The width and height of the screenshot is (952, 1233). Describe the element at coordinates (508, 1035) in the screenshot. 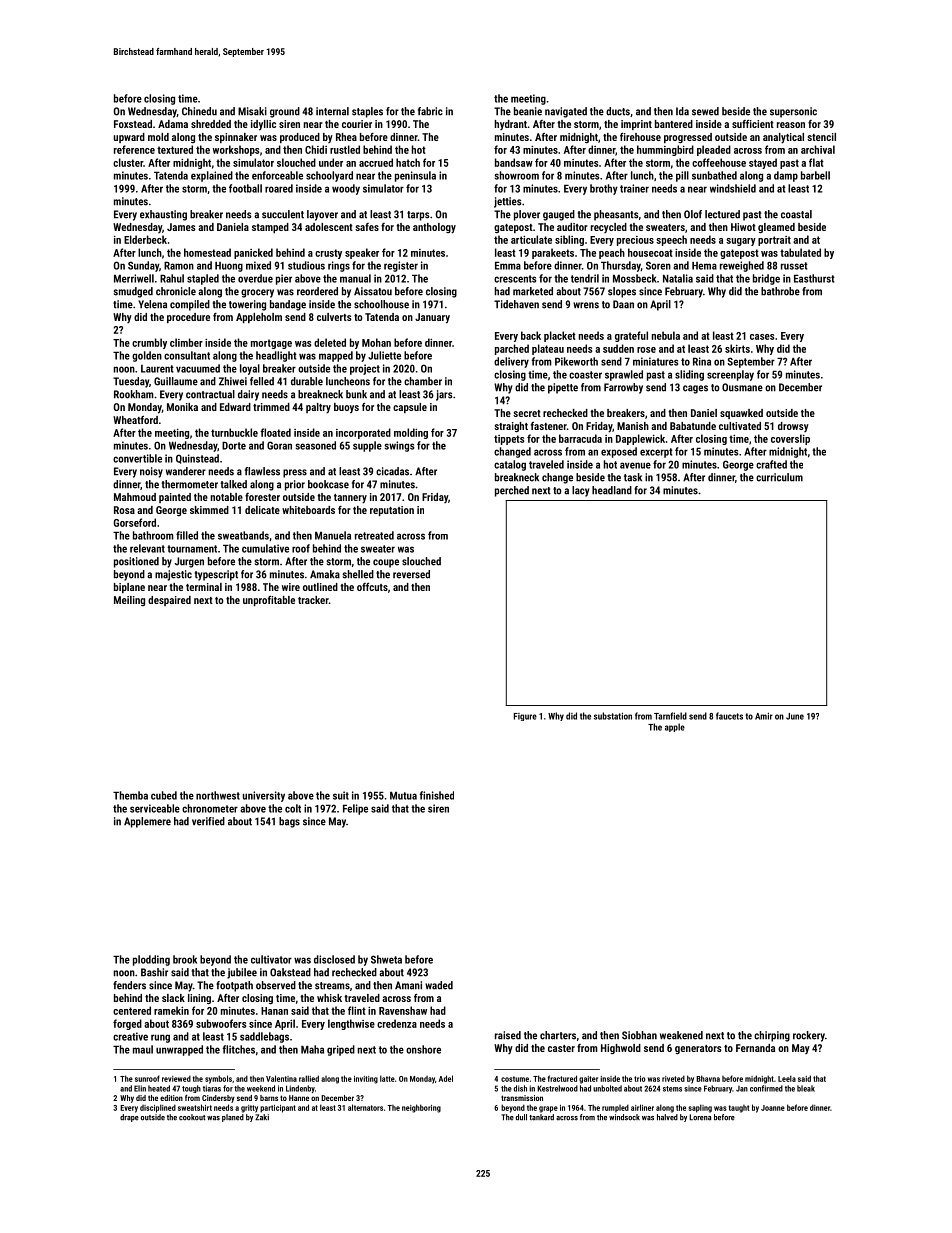

I see `raised` at that location.
